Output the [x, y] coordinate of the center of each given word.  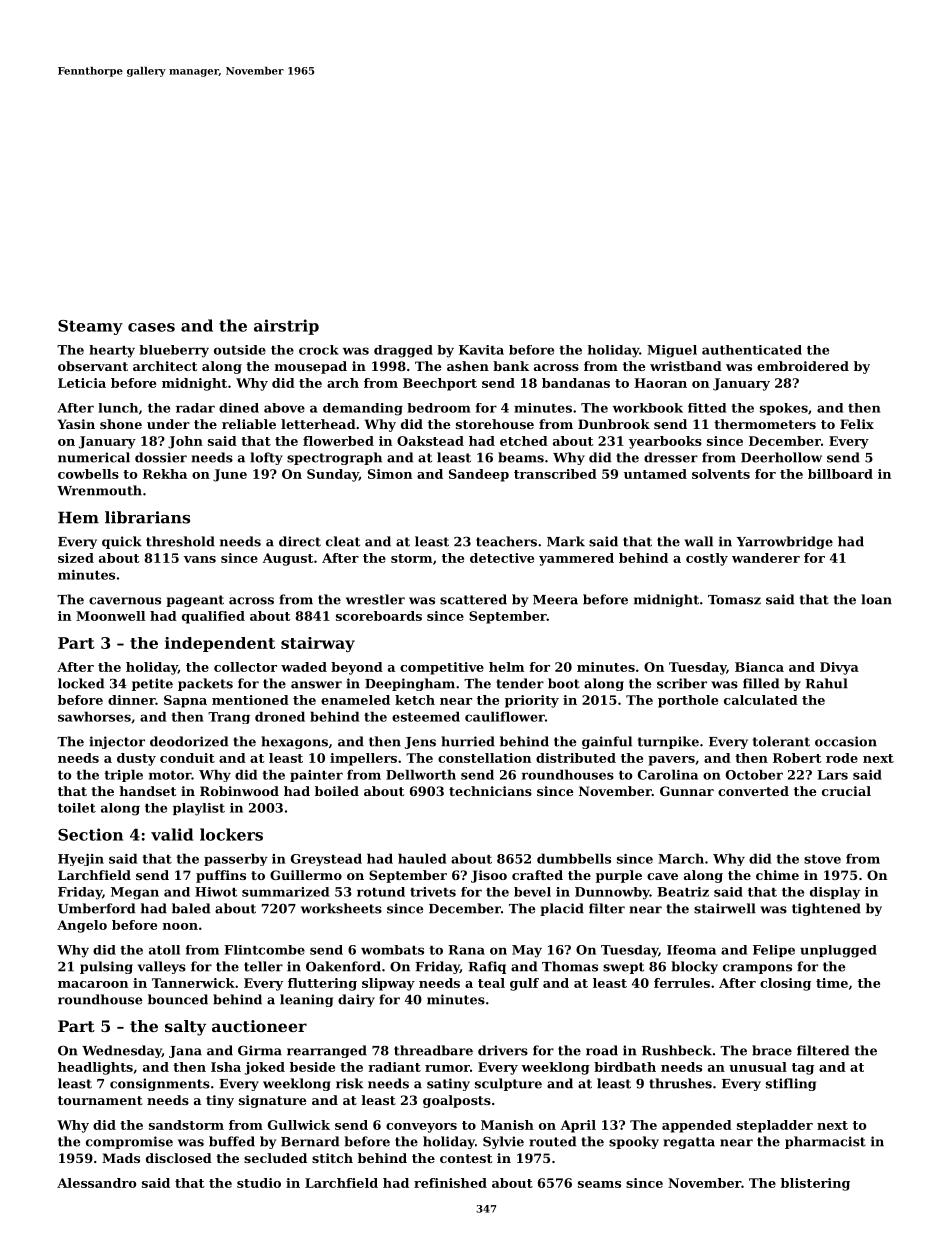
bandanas [576, 383]
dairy [356, 1000]
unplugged [838, 951]
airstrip [286, 327]
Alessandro [97, 1183]
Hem [78, 517]
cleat [343, 541]
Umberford [96, 908]
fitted [707, 408]
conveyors [421, 1128]
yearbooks [665, 442]
